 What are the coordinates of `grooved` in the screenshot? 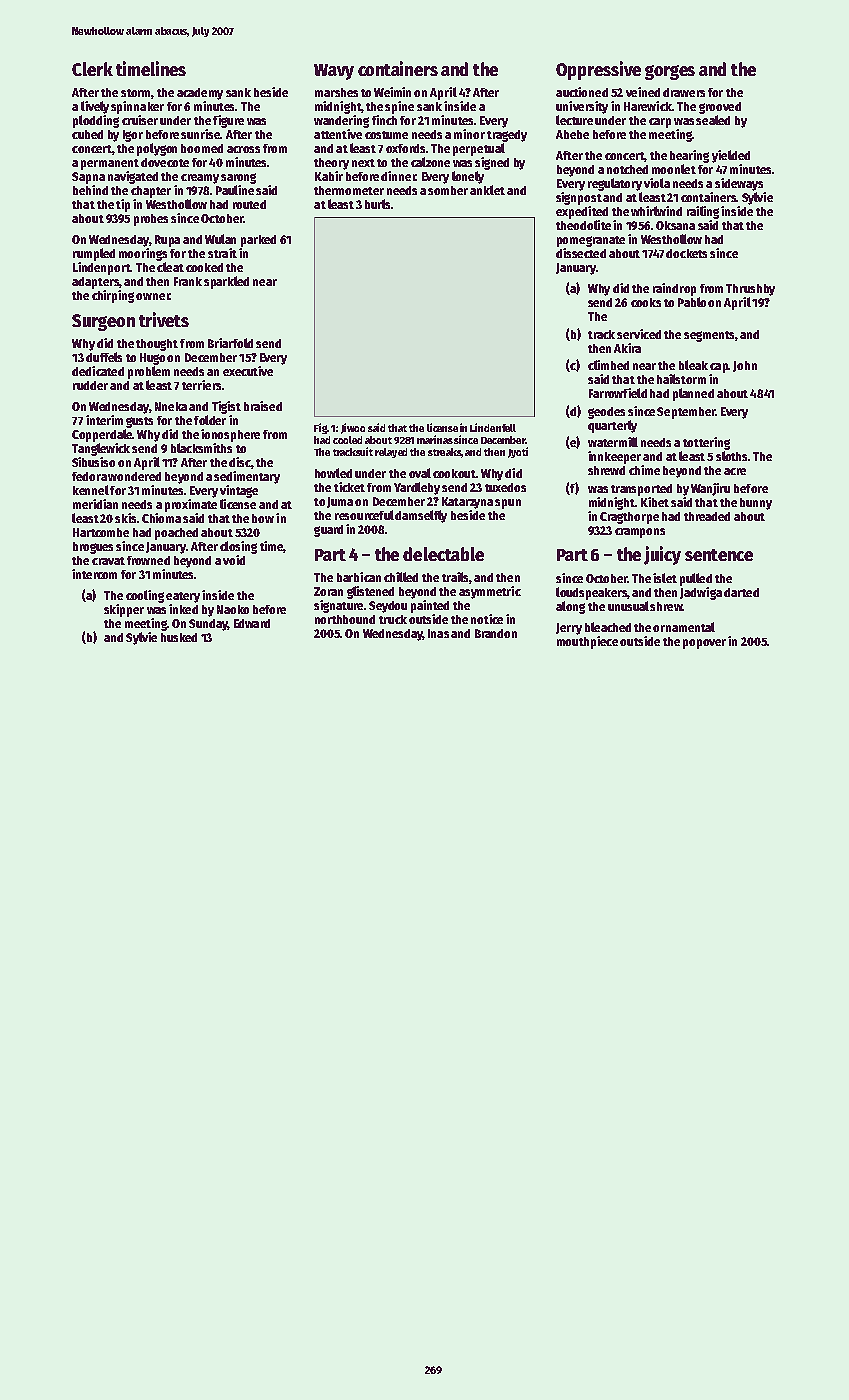 It's located at (720, 108).
